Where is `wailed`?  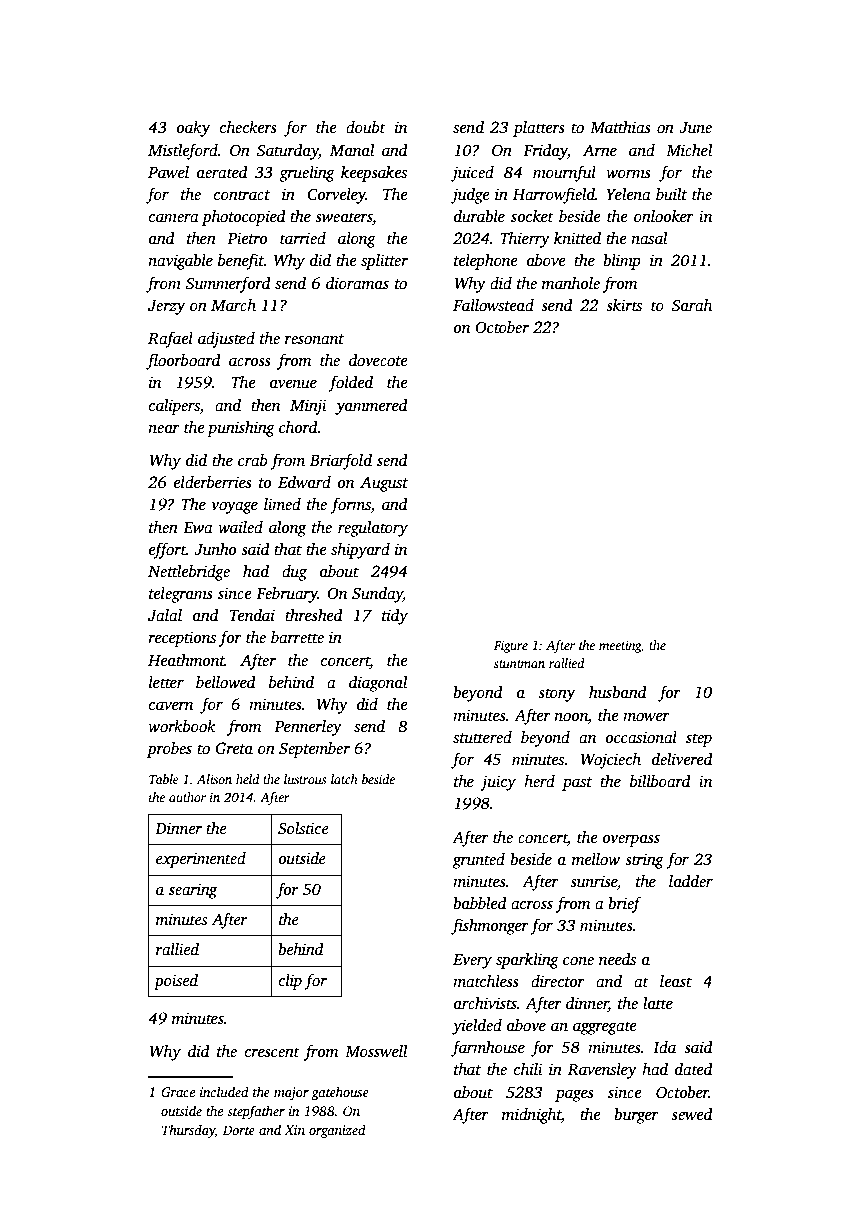 wailed is located at coordinates (240, 527).
